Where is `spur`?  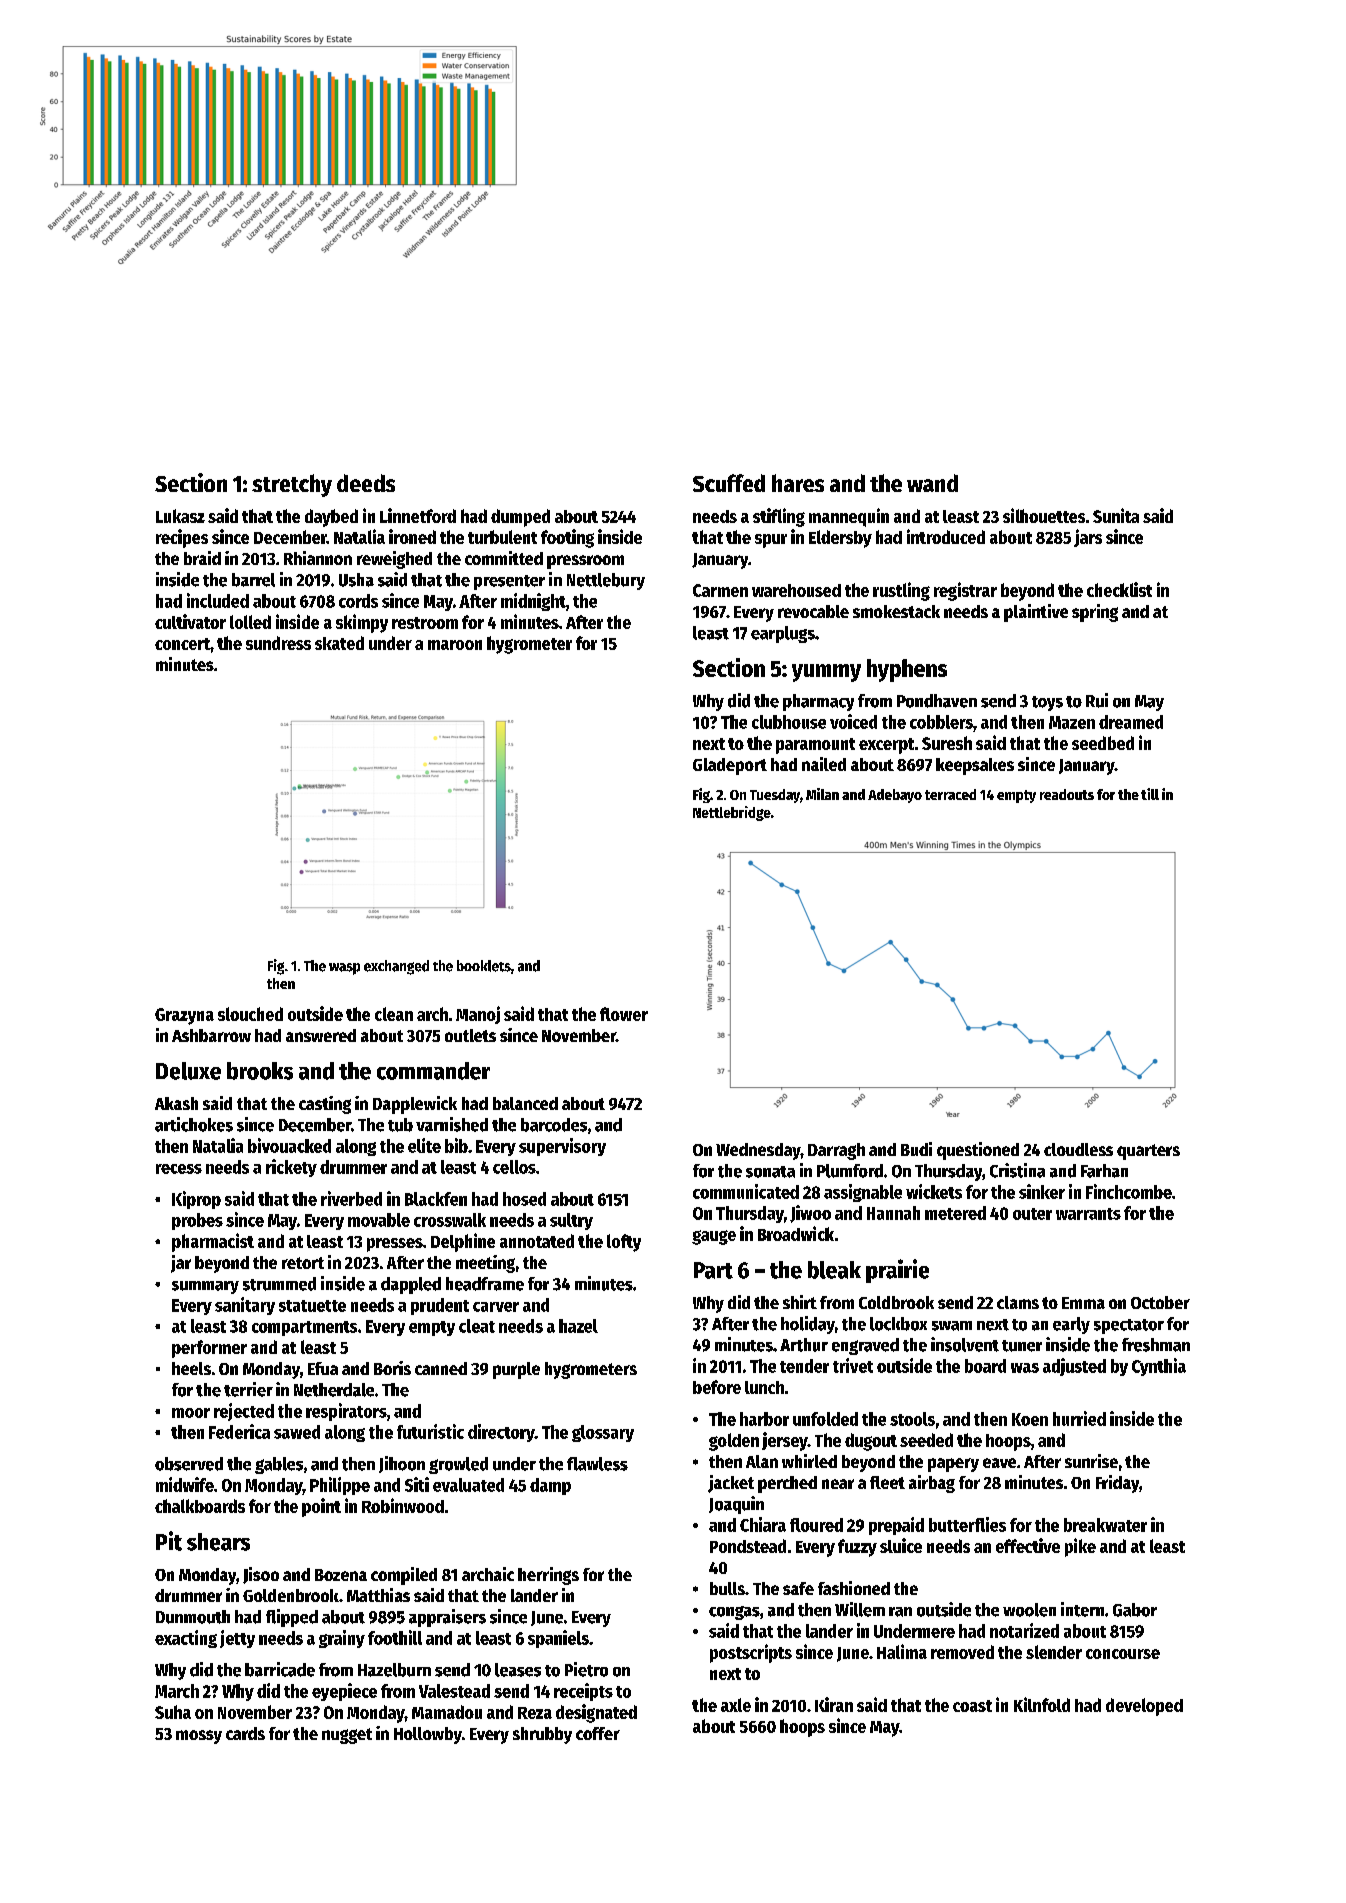 spur is located at coordinates (771, 541).
